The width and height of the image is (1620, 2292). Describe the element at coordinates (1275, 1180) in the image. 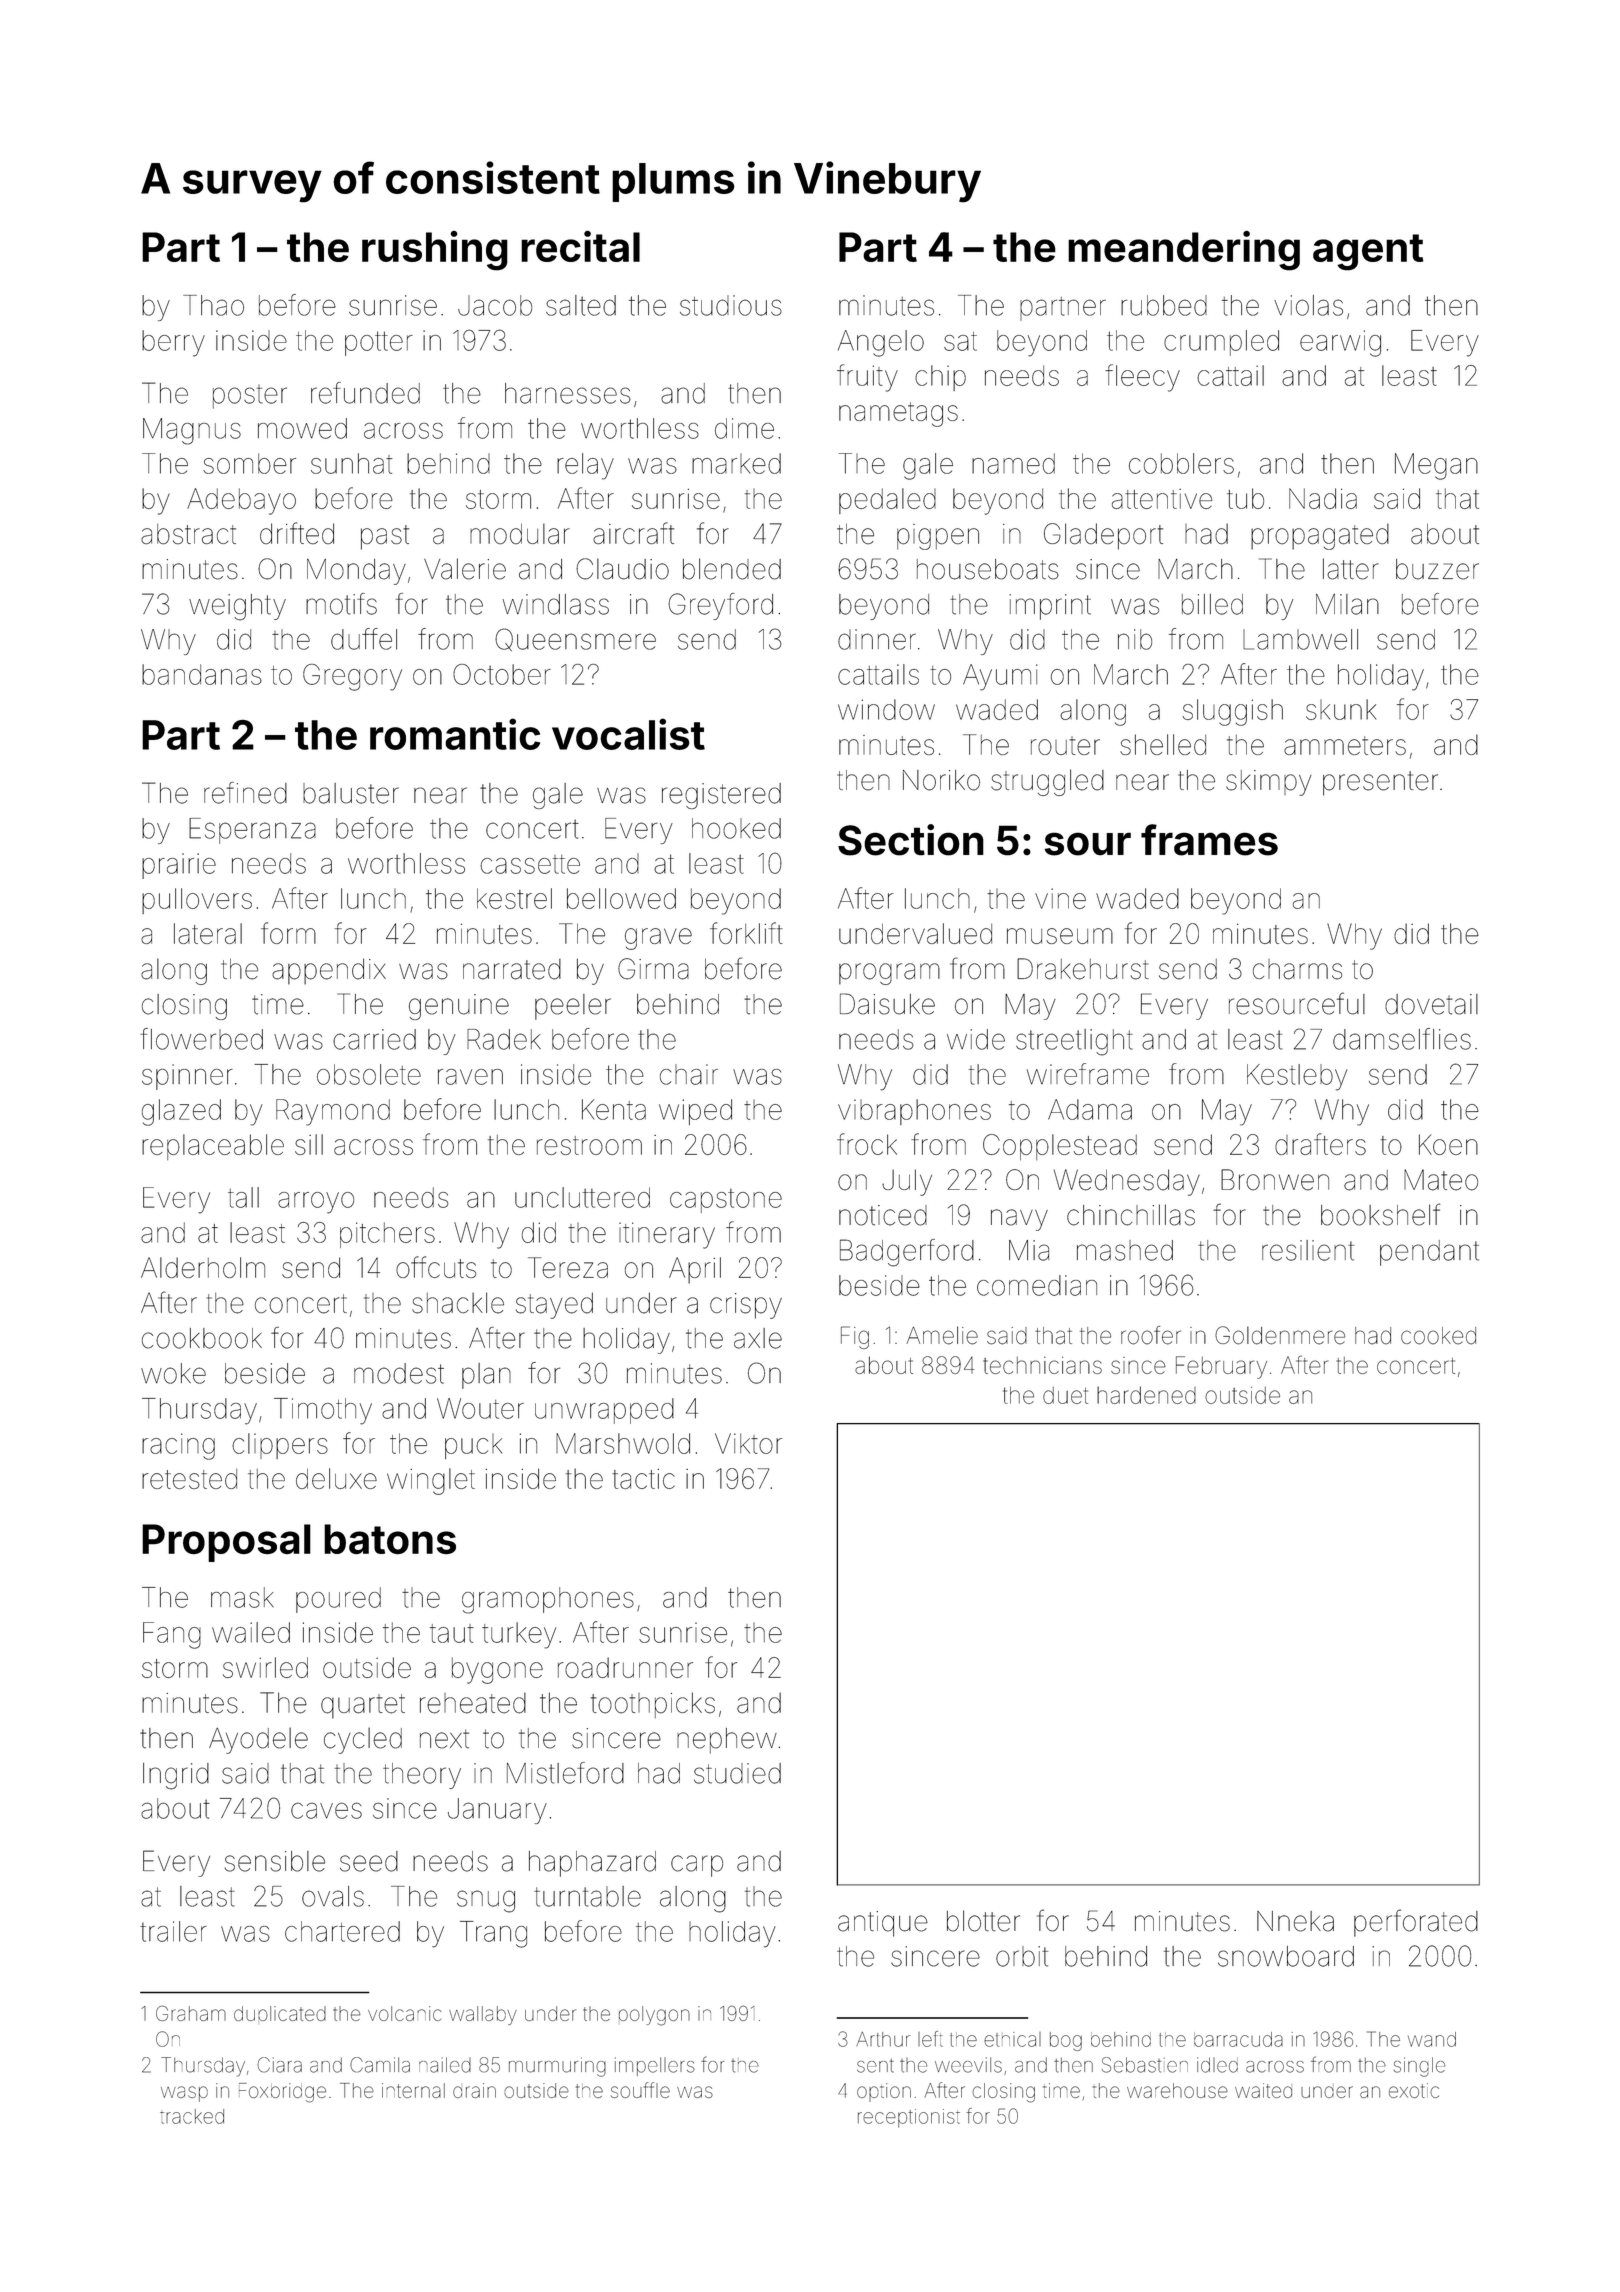

I see `Bronwen` at that location.
